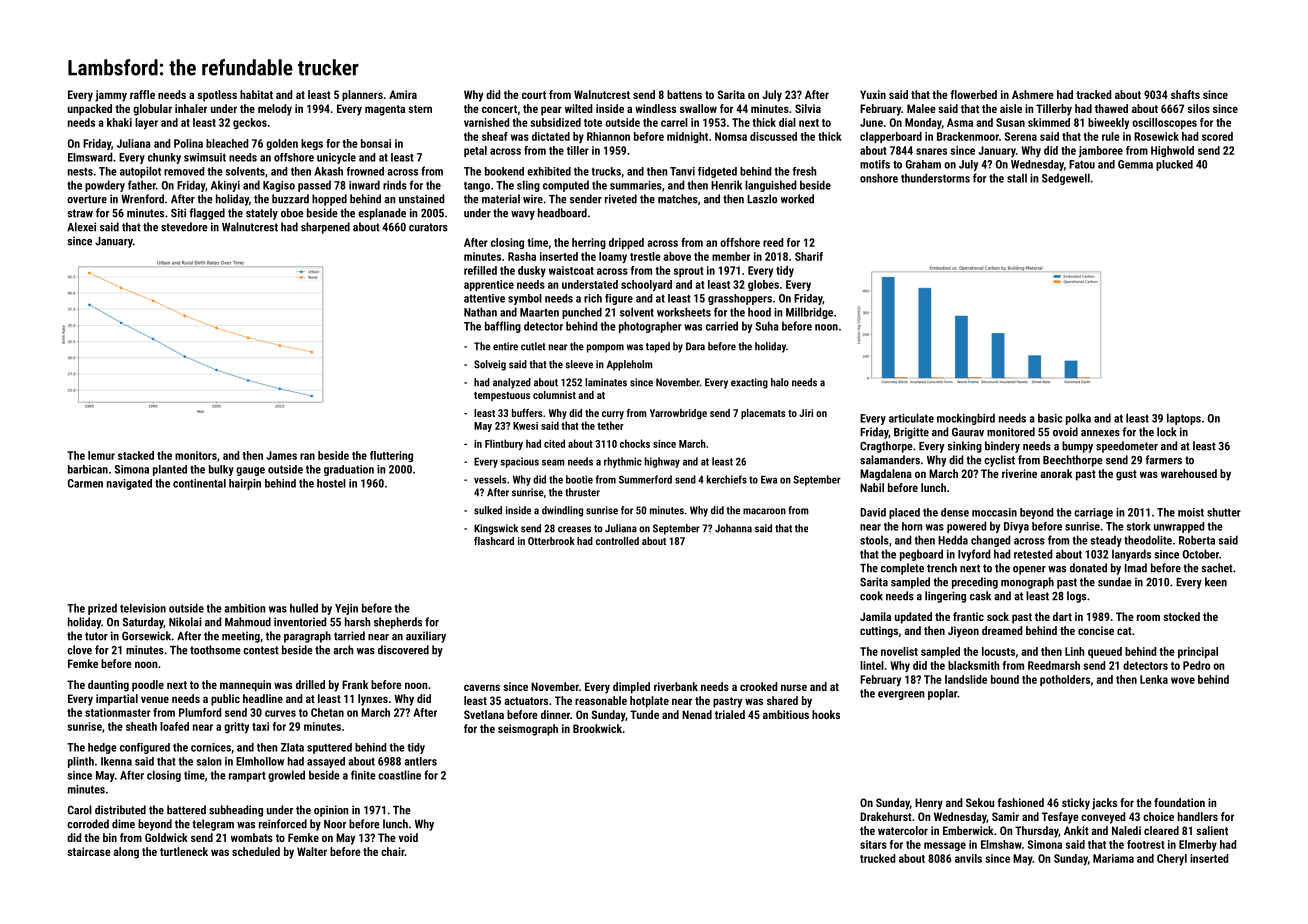 The image size is (1308, 924). What do you see at coordinates (771, 186) in the page?
I see `languished` at bounding box center [771, 186].
